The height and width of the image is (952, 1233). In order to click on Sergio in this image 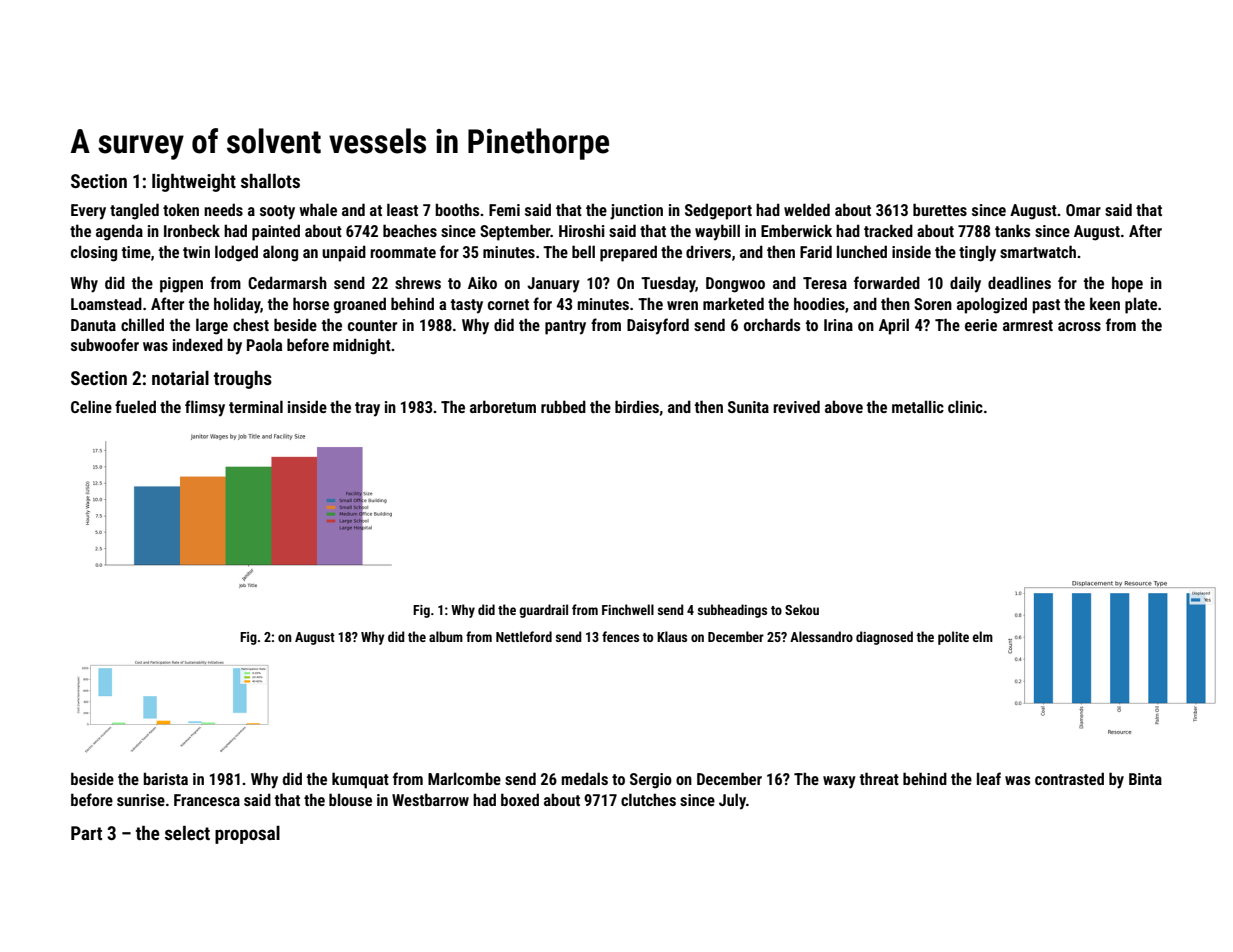, I will do `click(651, 781)`.
